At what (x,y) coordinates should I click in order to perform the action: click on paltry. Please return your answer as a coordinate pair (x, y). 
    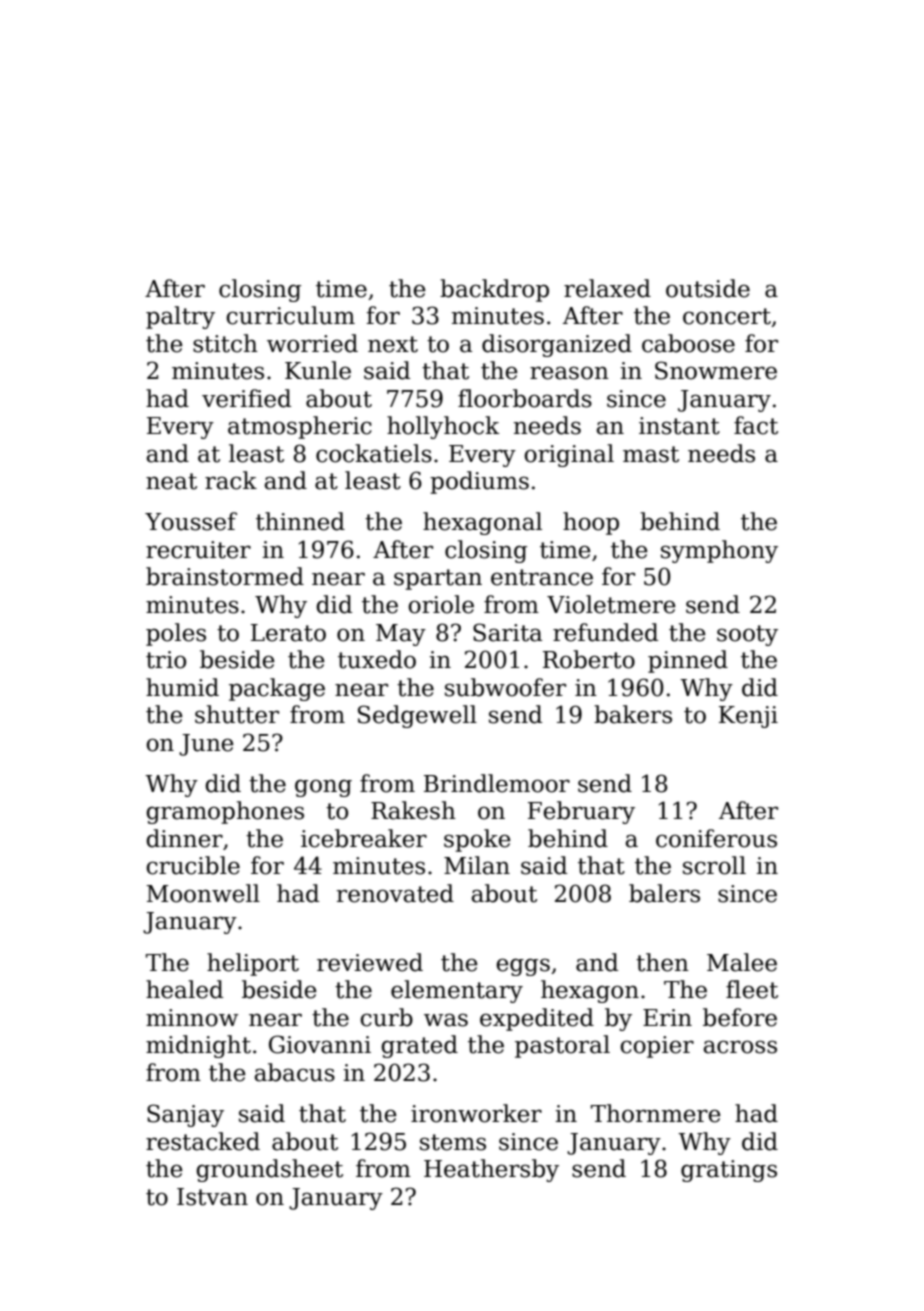
    Looking at the image, I should click on (180, 317).
